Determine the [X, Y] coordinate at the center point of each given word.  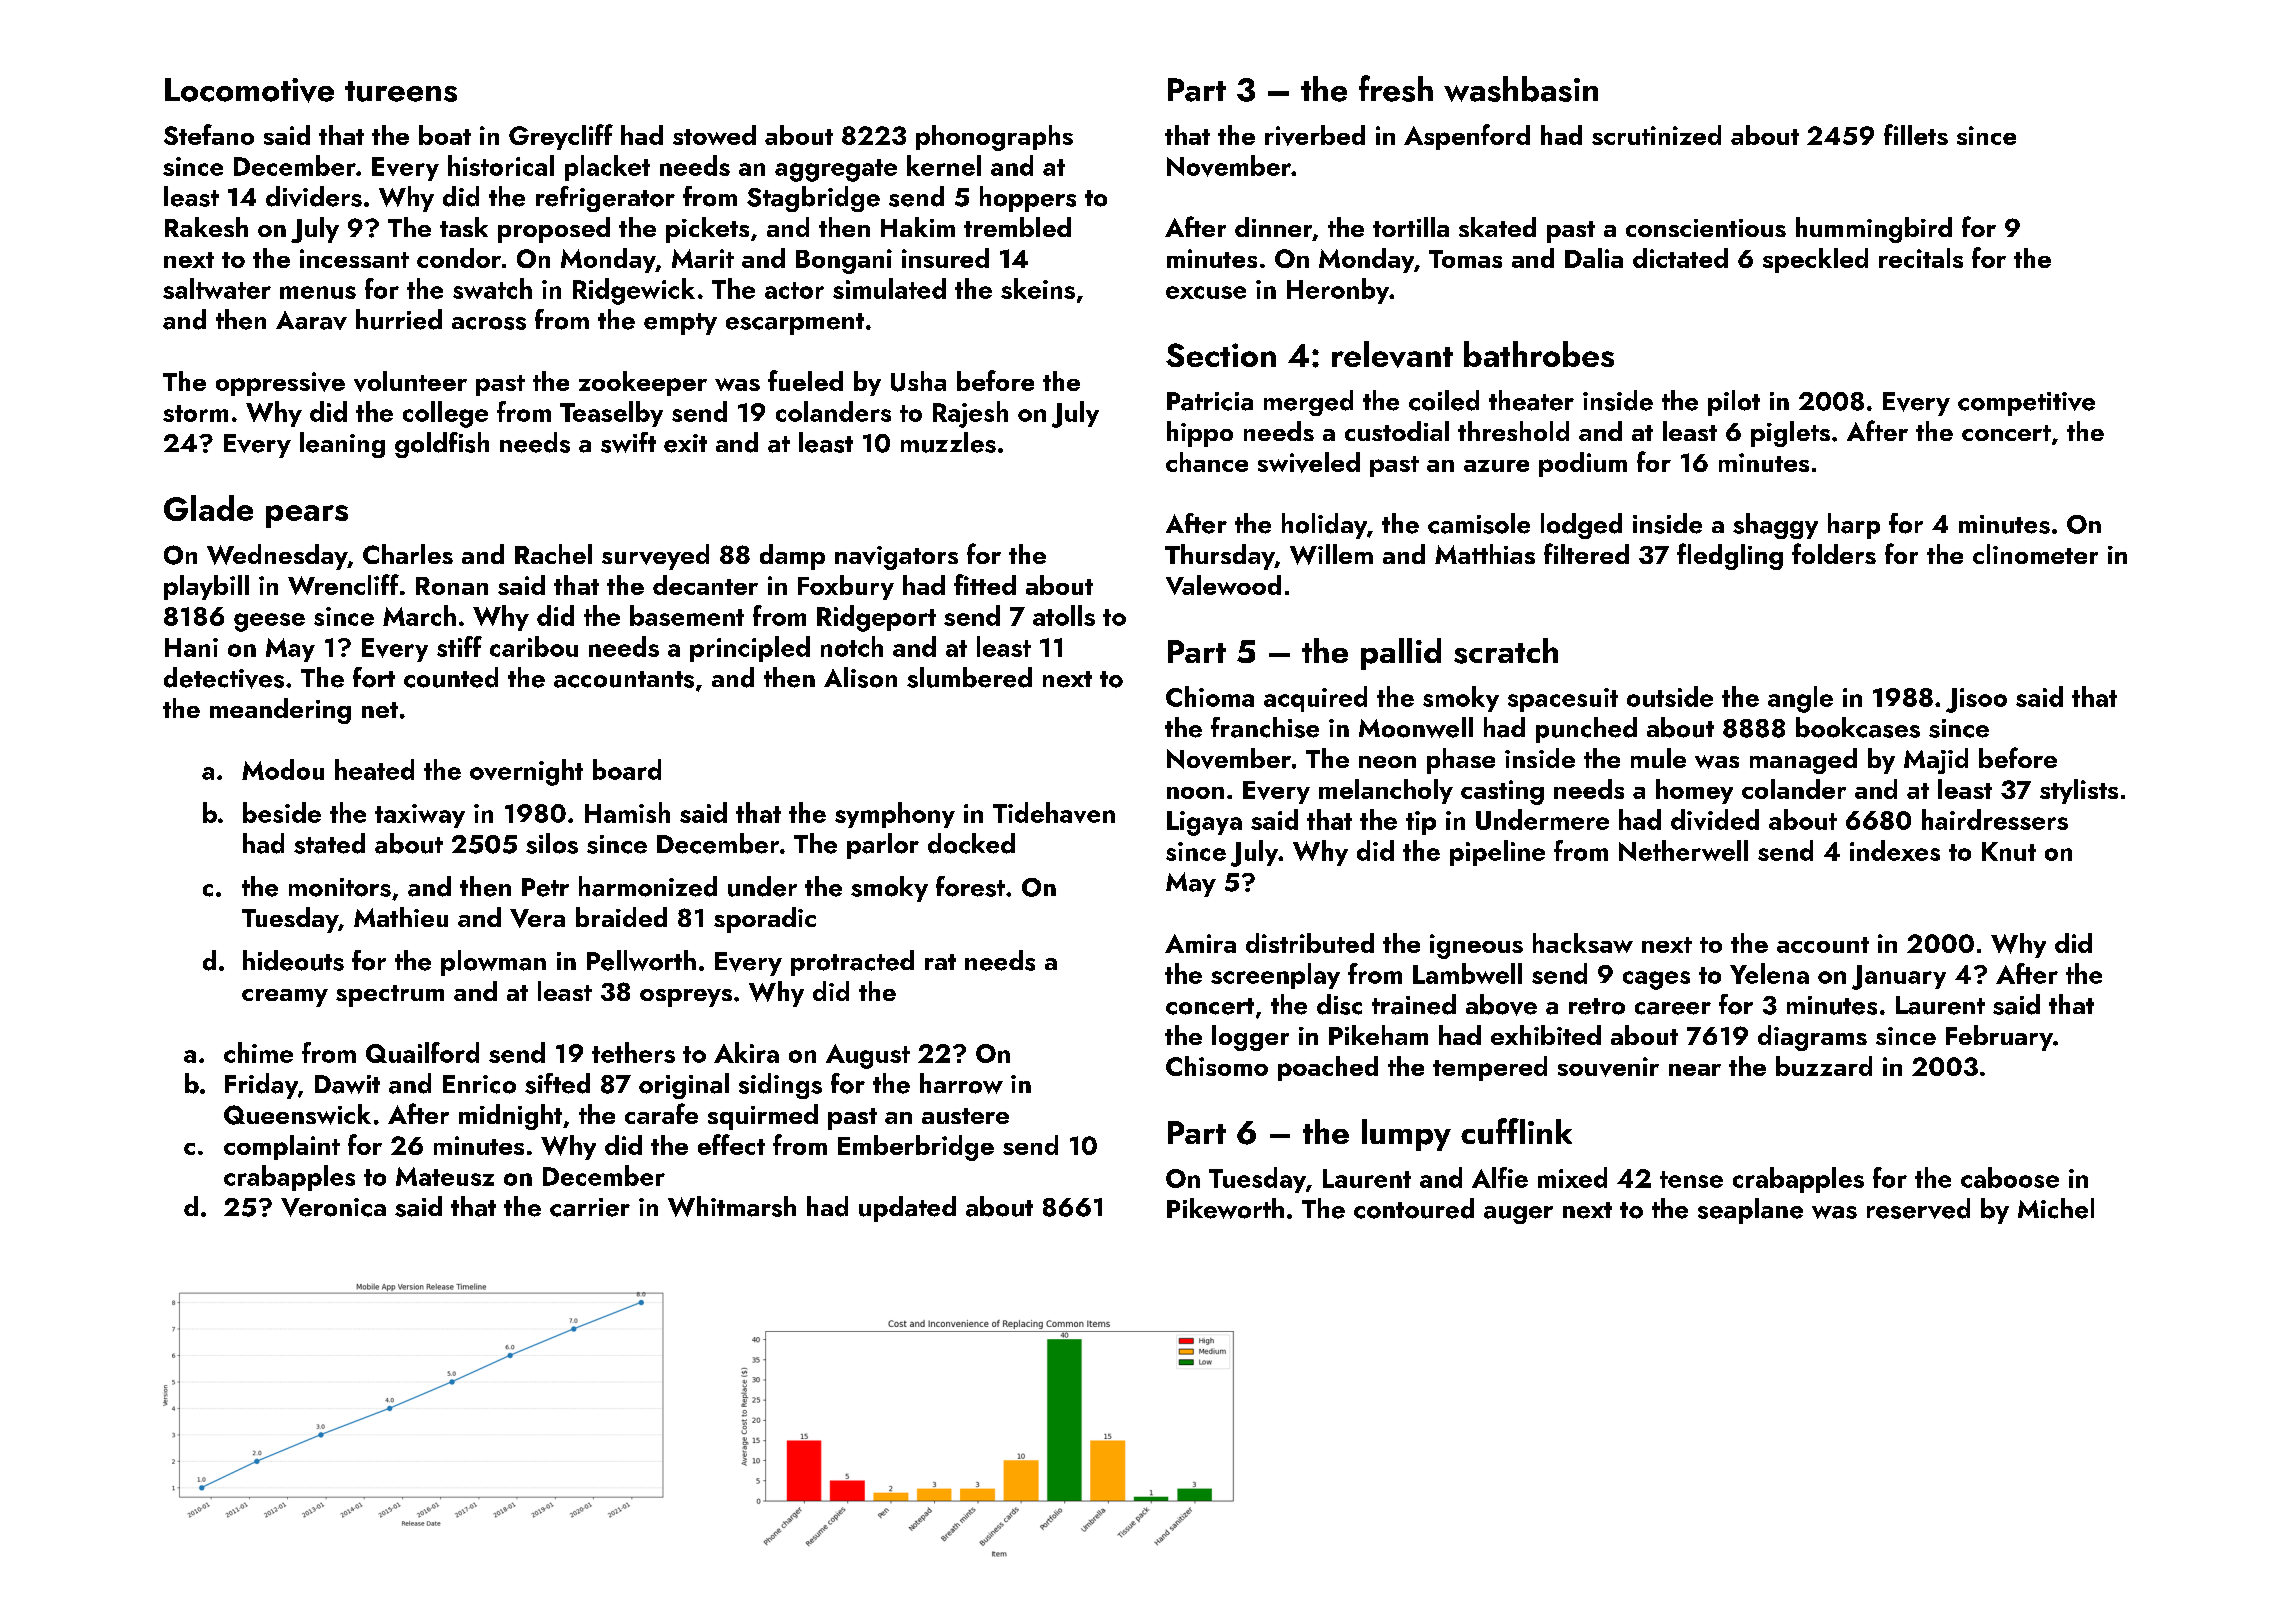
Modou [283, 769]
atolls [1064, 615]
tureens [401, 91]
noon [1195, 793]
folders [1834, 553]
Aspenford [1467, 137]
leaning [342, 445]
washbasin [1521, 89]
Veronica [333, 1207]
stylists [2079, 791]
